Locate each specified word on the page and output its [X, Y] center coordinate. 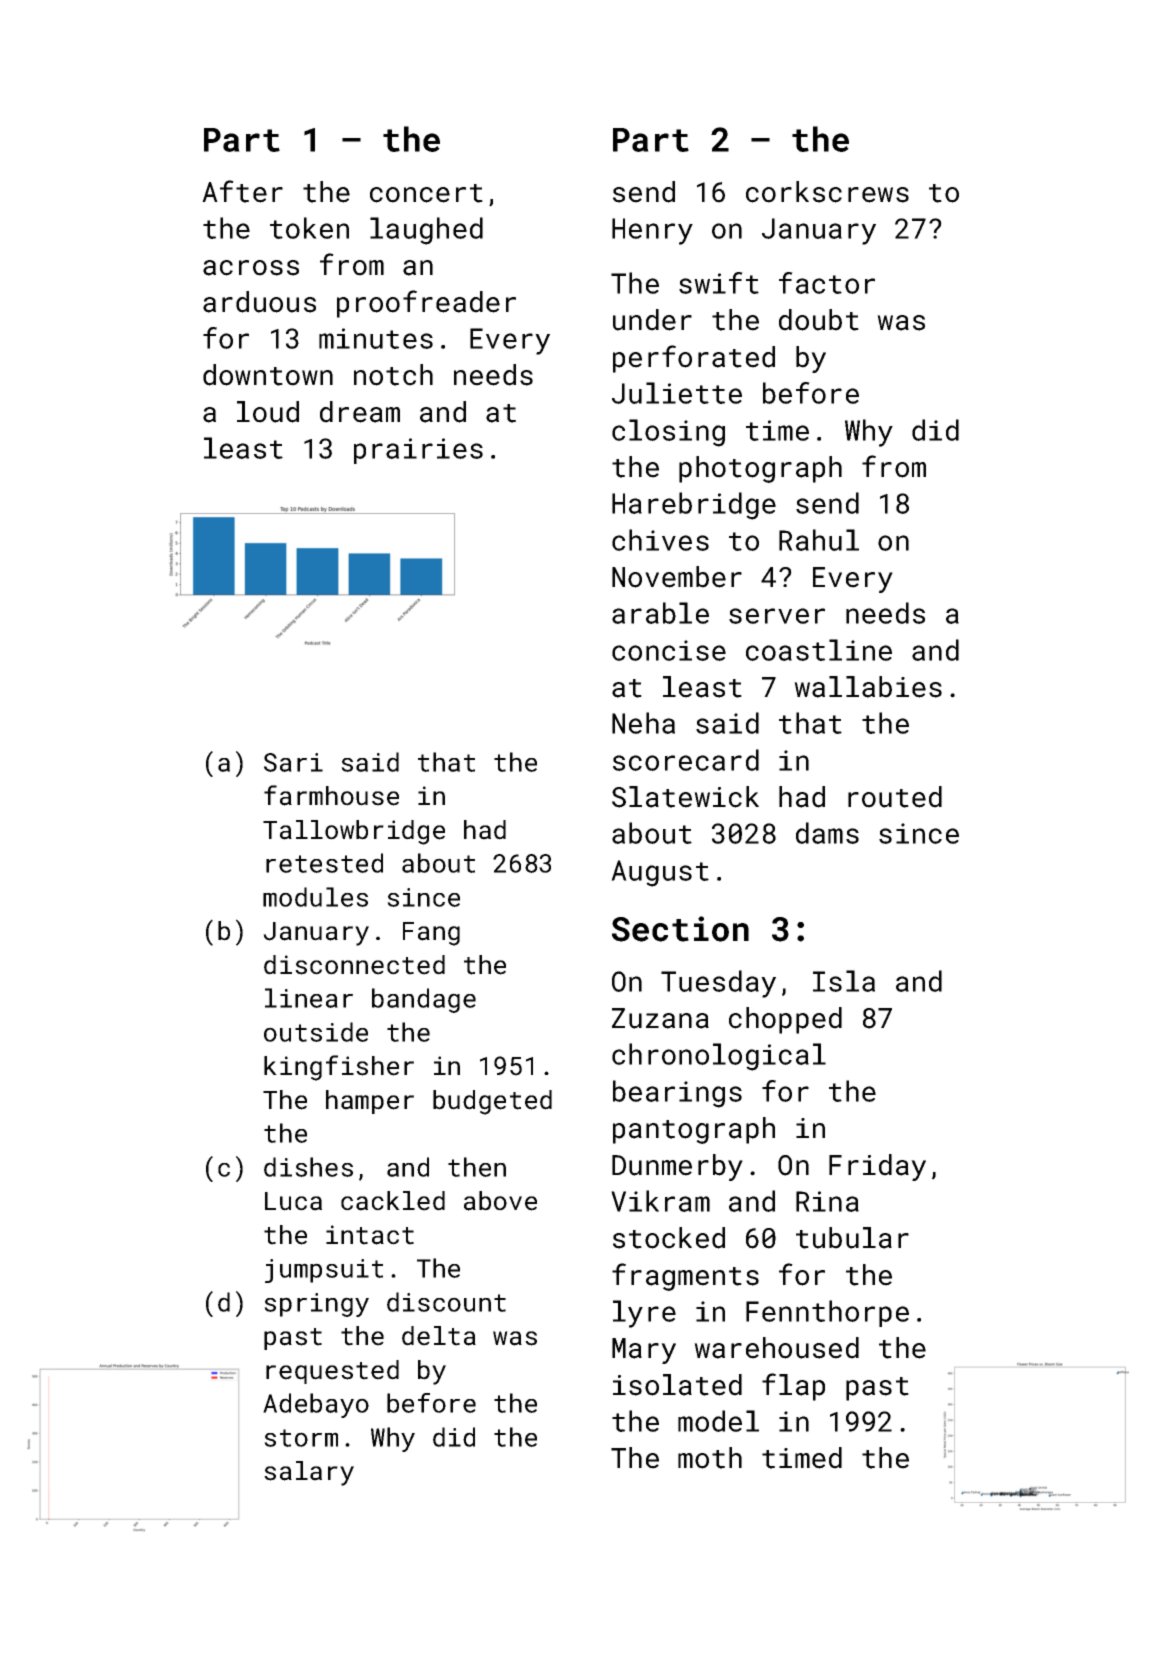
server [777, 616]
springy [316, 1305]
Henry [652, 231]
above [500, 1201]
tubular [852, 1238]
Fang [431, 934]
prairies [418, 451]
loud [268, 412]
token [309, 228]
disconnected [354, 965]
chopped [785, 1020]
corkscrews [827, 192]
